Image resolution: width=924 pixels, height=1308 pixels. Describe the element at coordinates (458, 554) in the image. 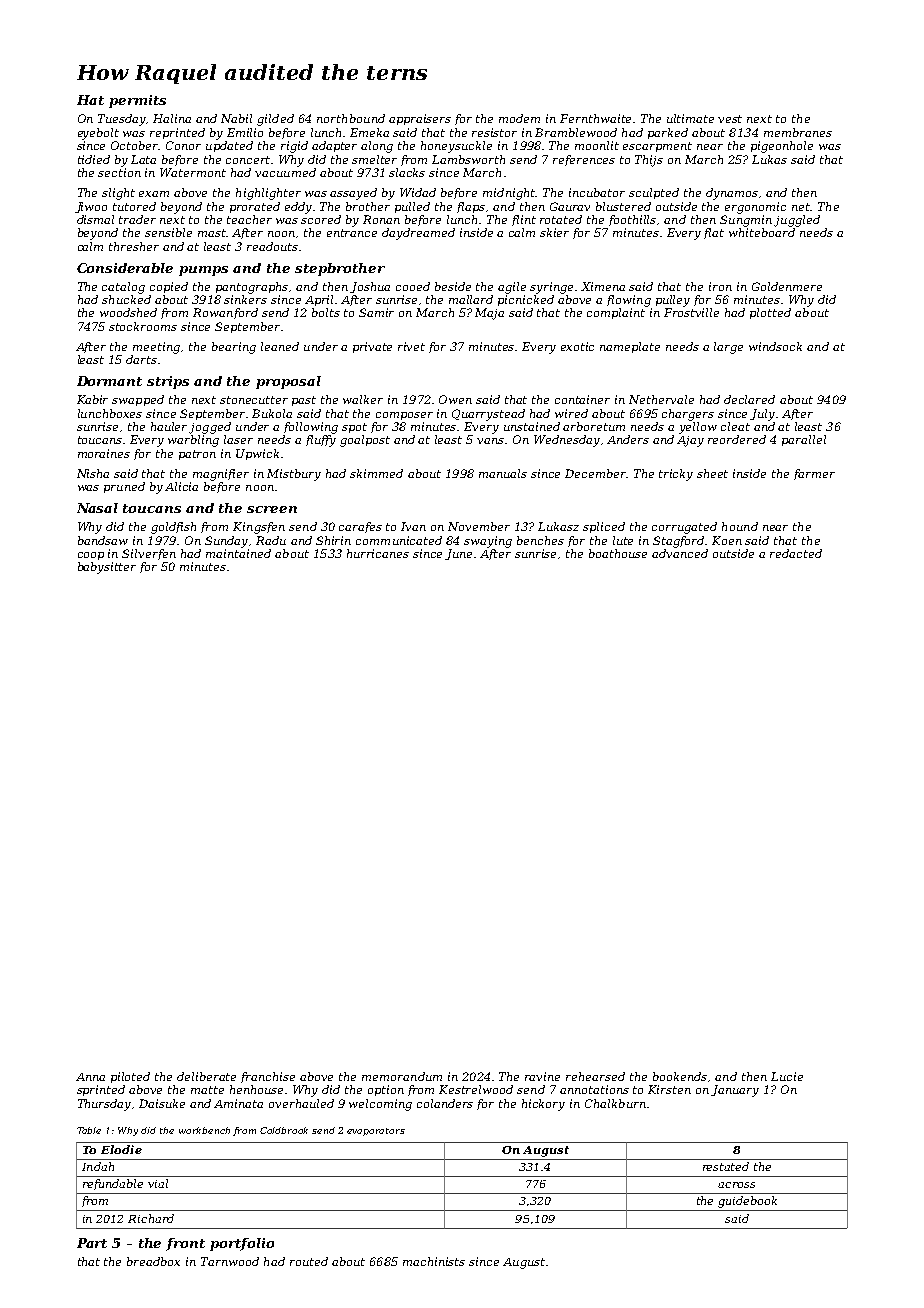

I see `June` at that location.
